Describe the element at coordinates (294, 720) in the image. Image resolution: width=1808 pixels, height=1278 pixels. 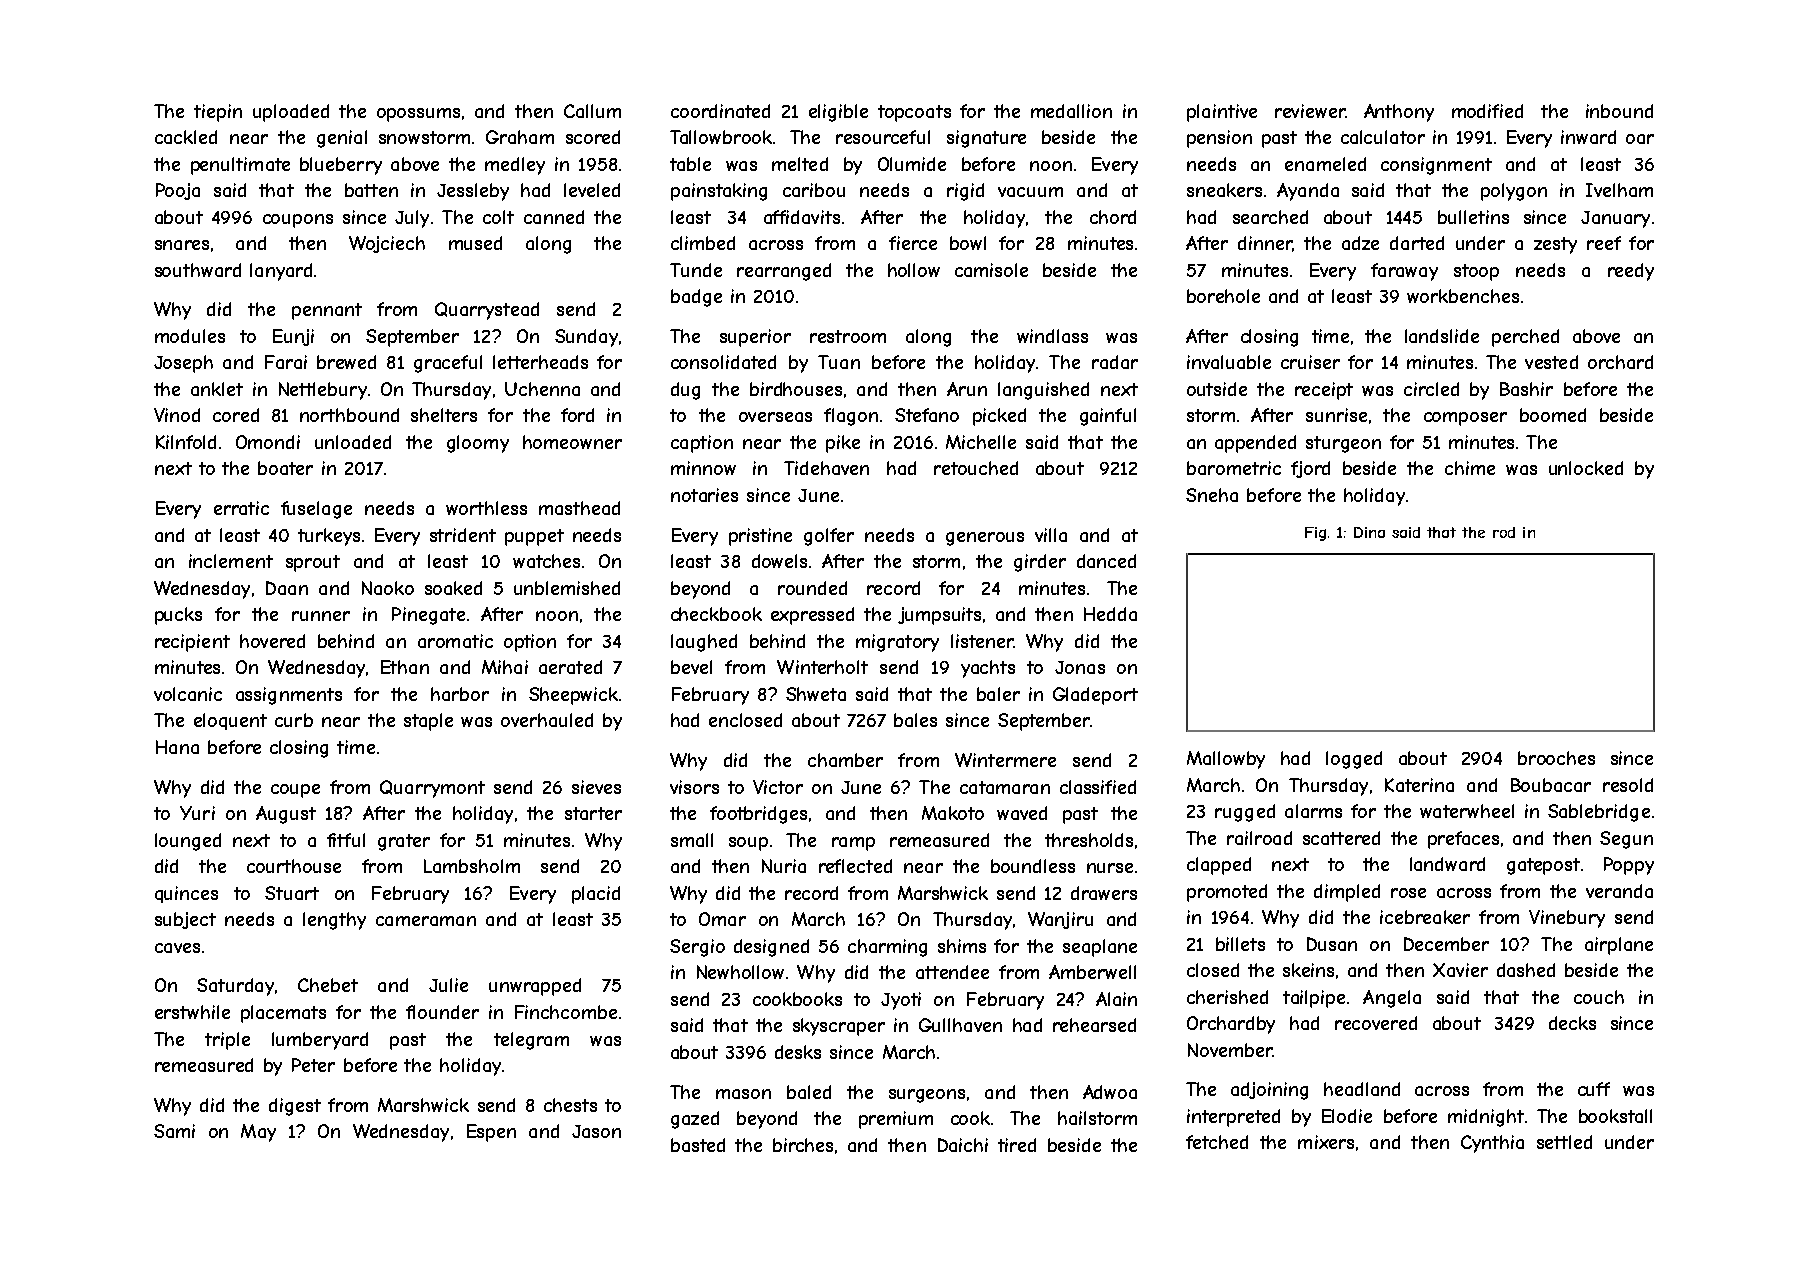
I see `curb` at that location.
